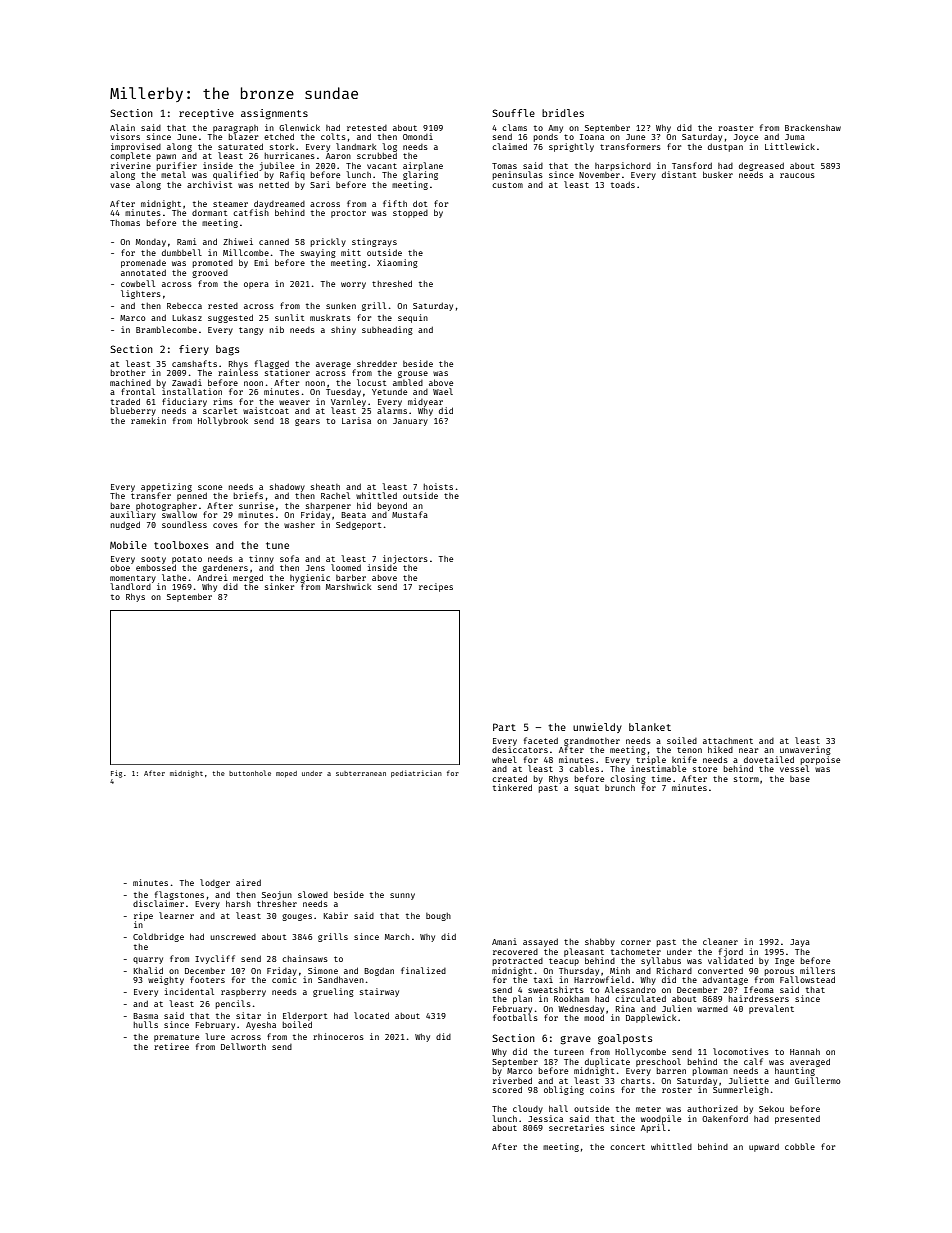 The height and width of the screenshot is (1233, 952). I want to click on lure, so click(215, 1036).
